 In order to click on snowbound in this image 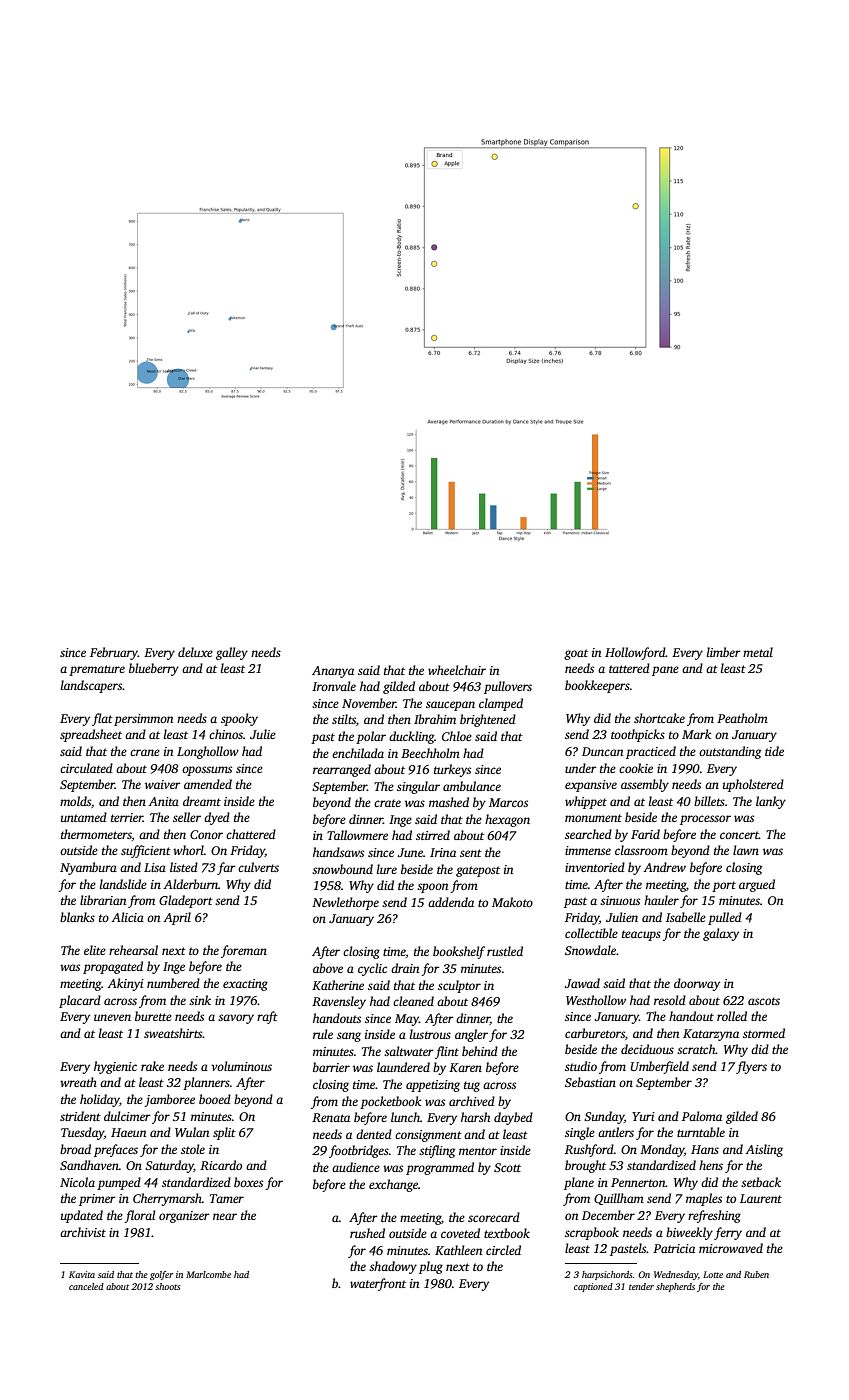, I will do `click(342, 869)`.
